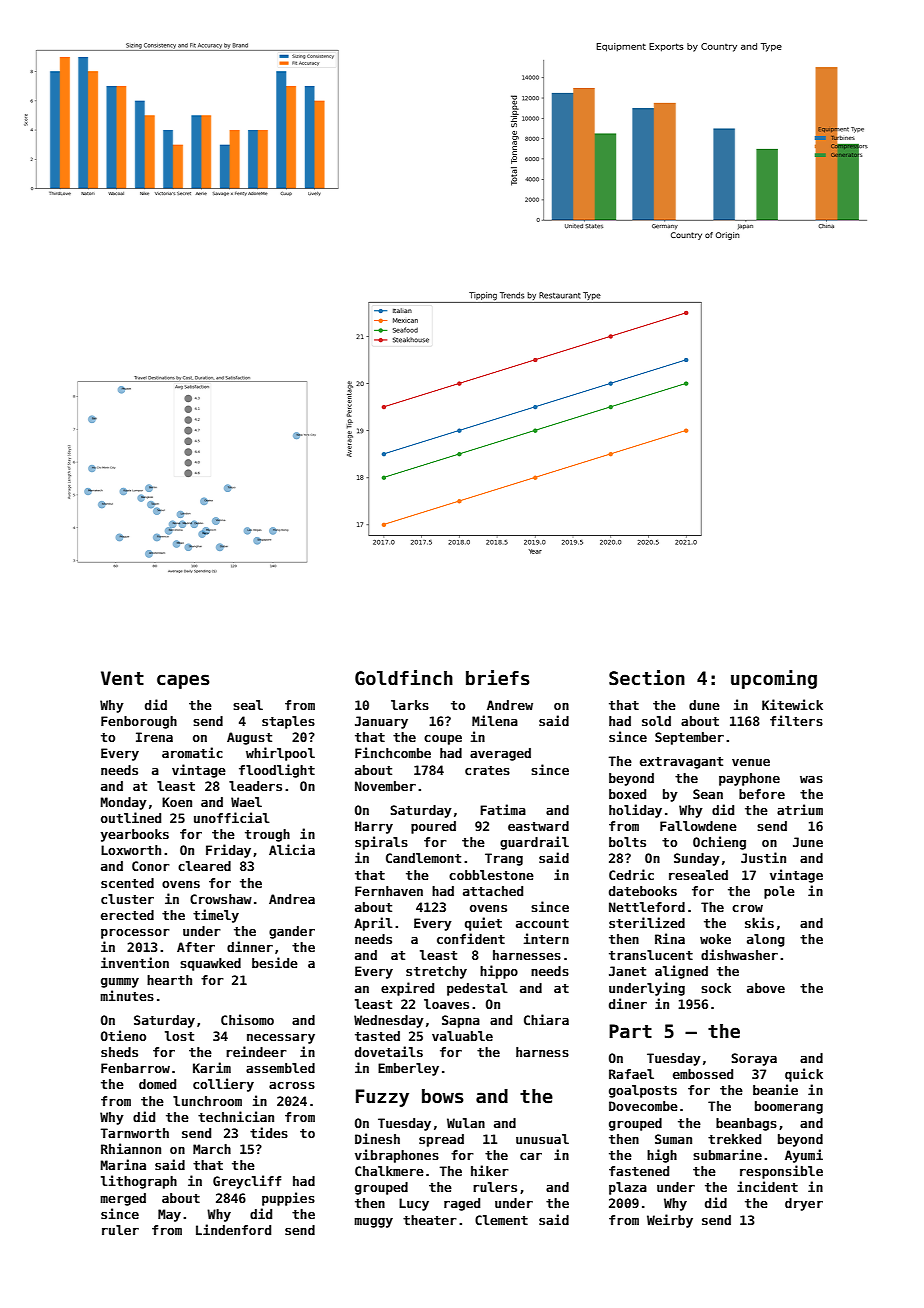  I want to click on loaves, so click(446, 1004).
